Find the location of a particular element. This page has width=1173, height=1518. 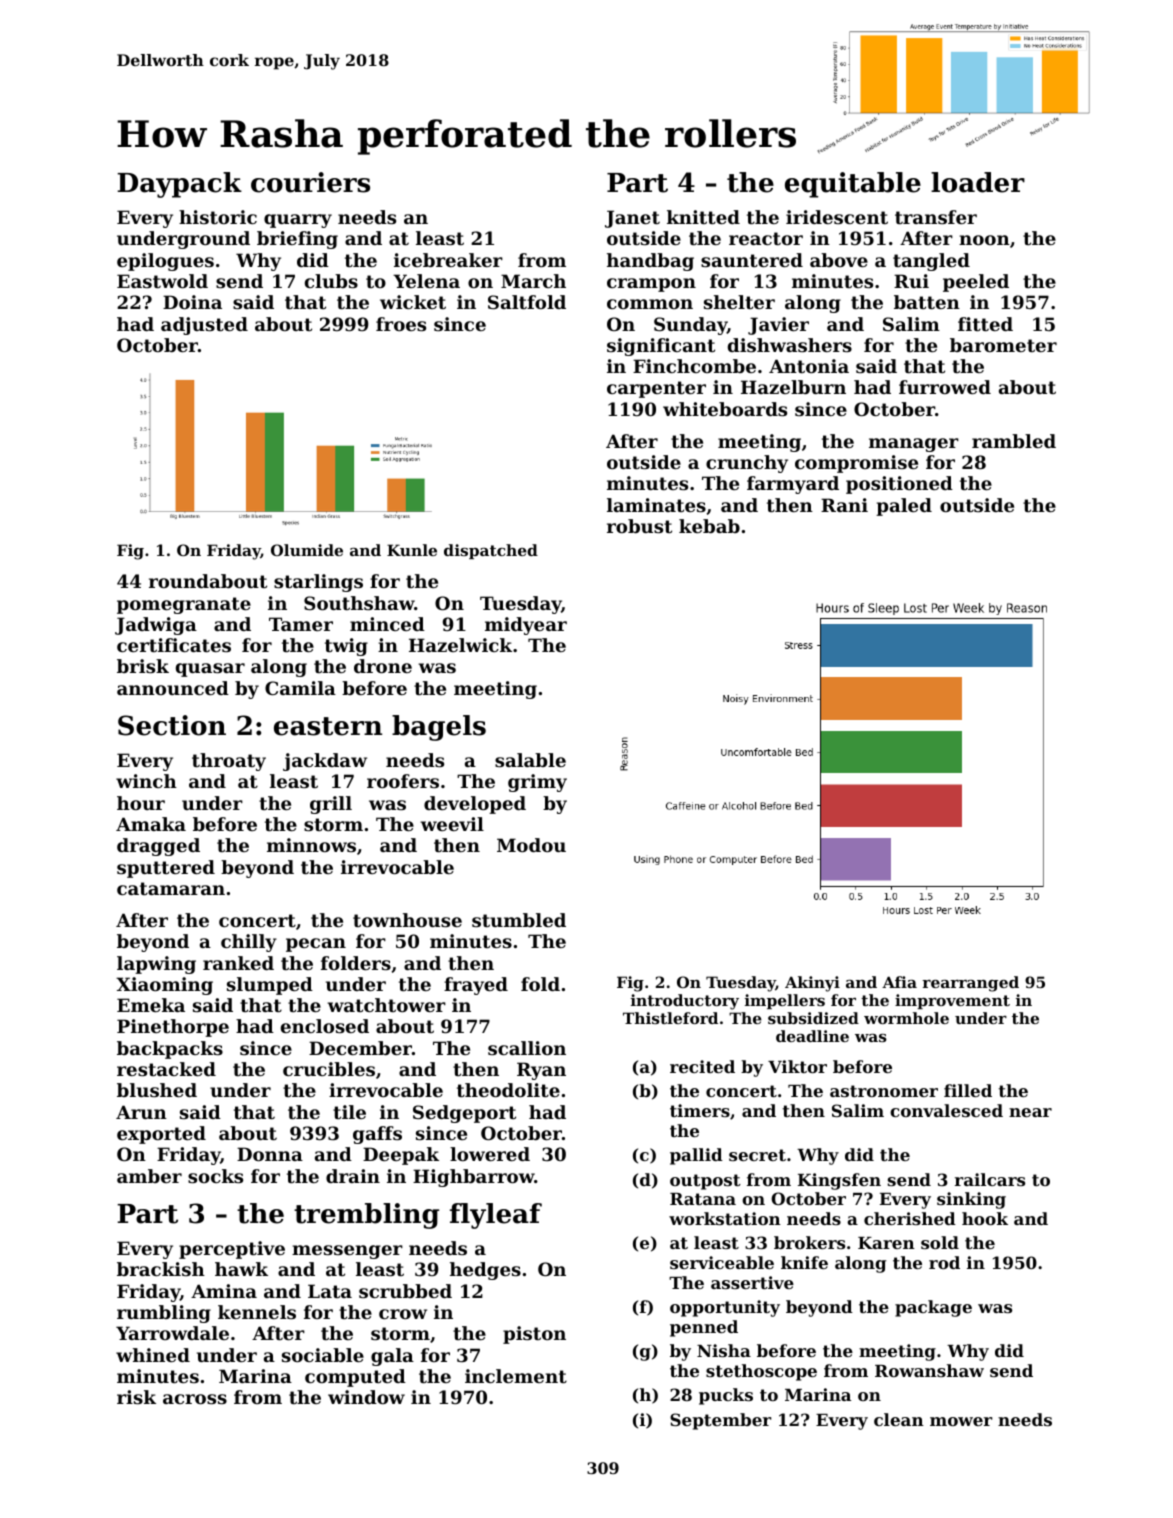

tile is located at coordinates (349, 1112).
